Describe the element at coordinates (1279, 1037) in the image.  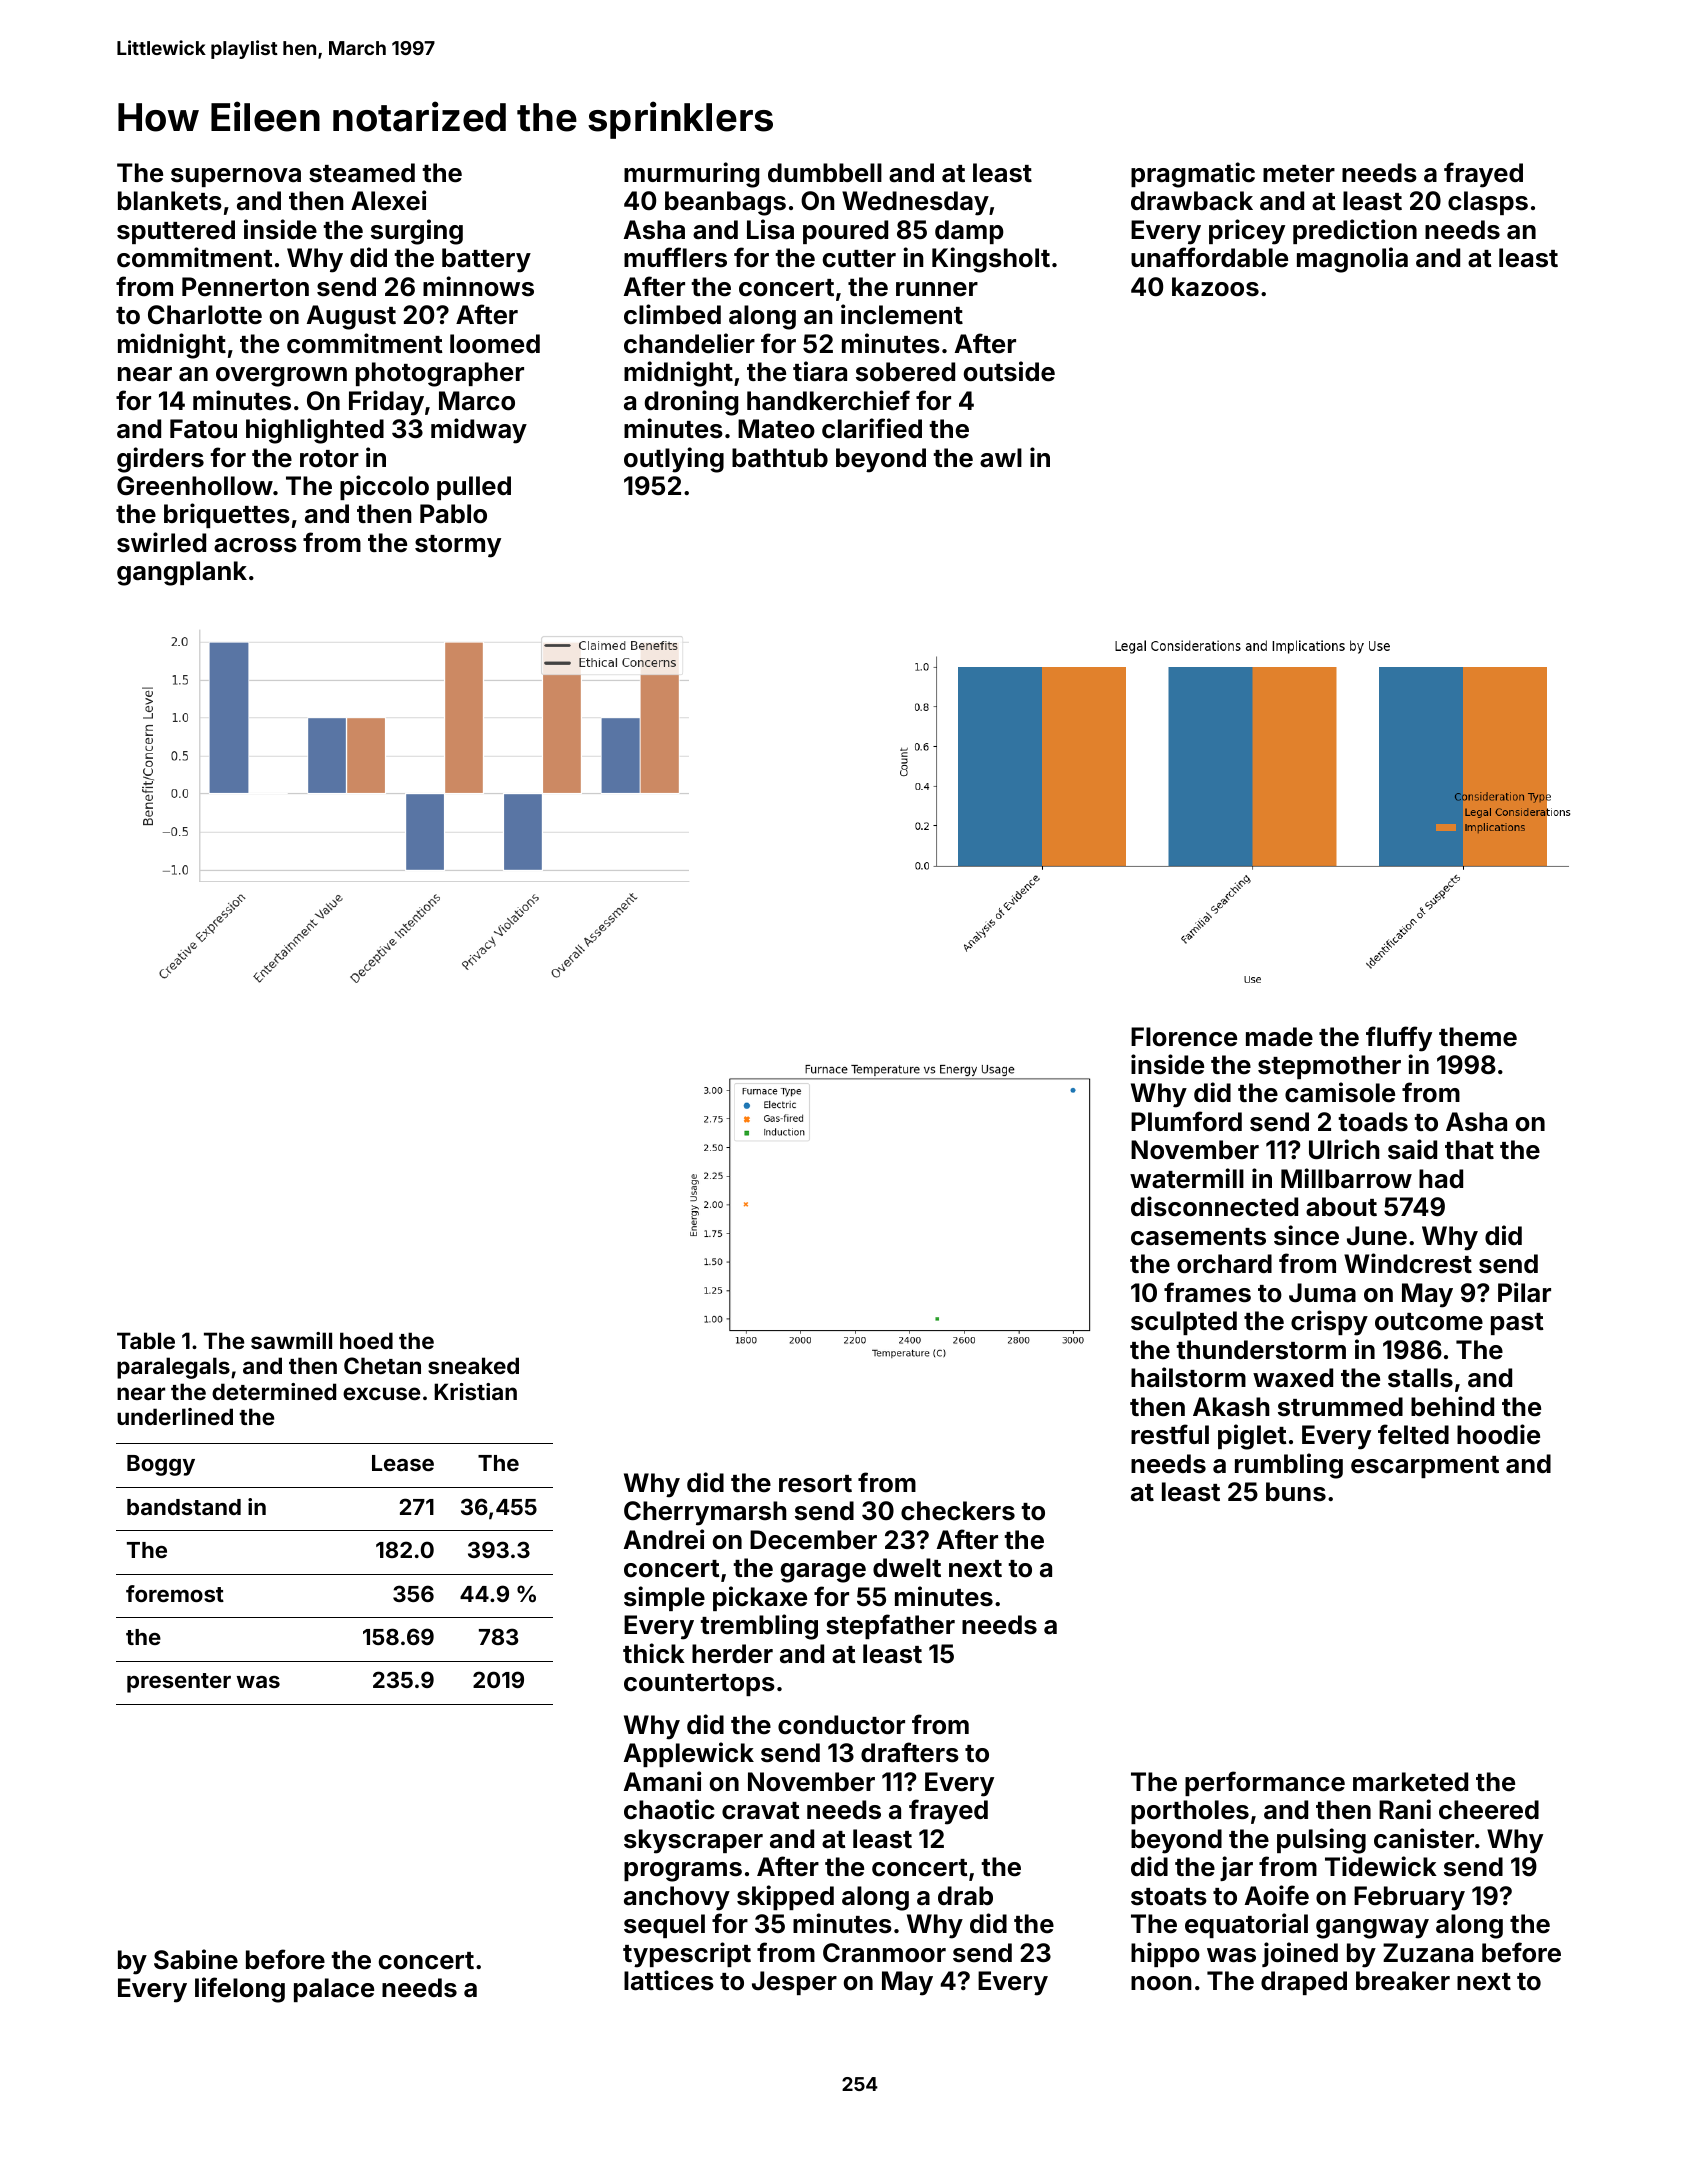
I see `made` at that location.
